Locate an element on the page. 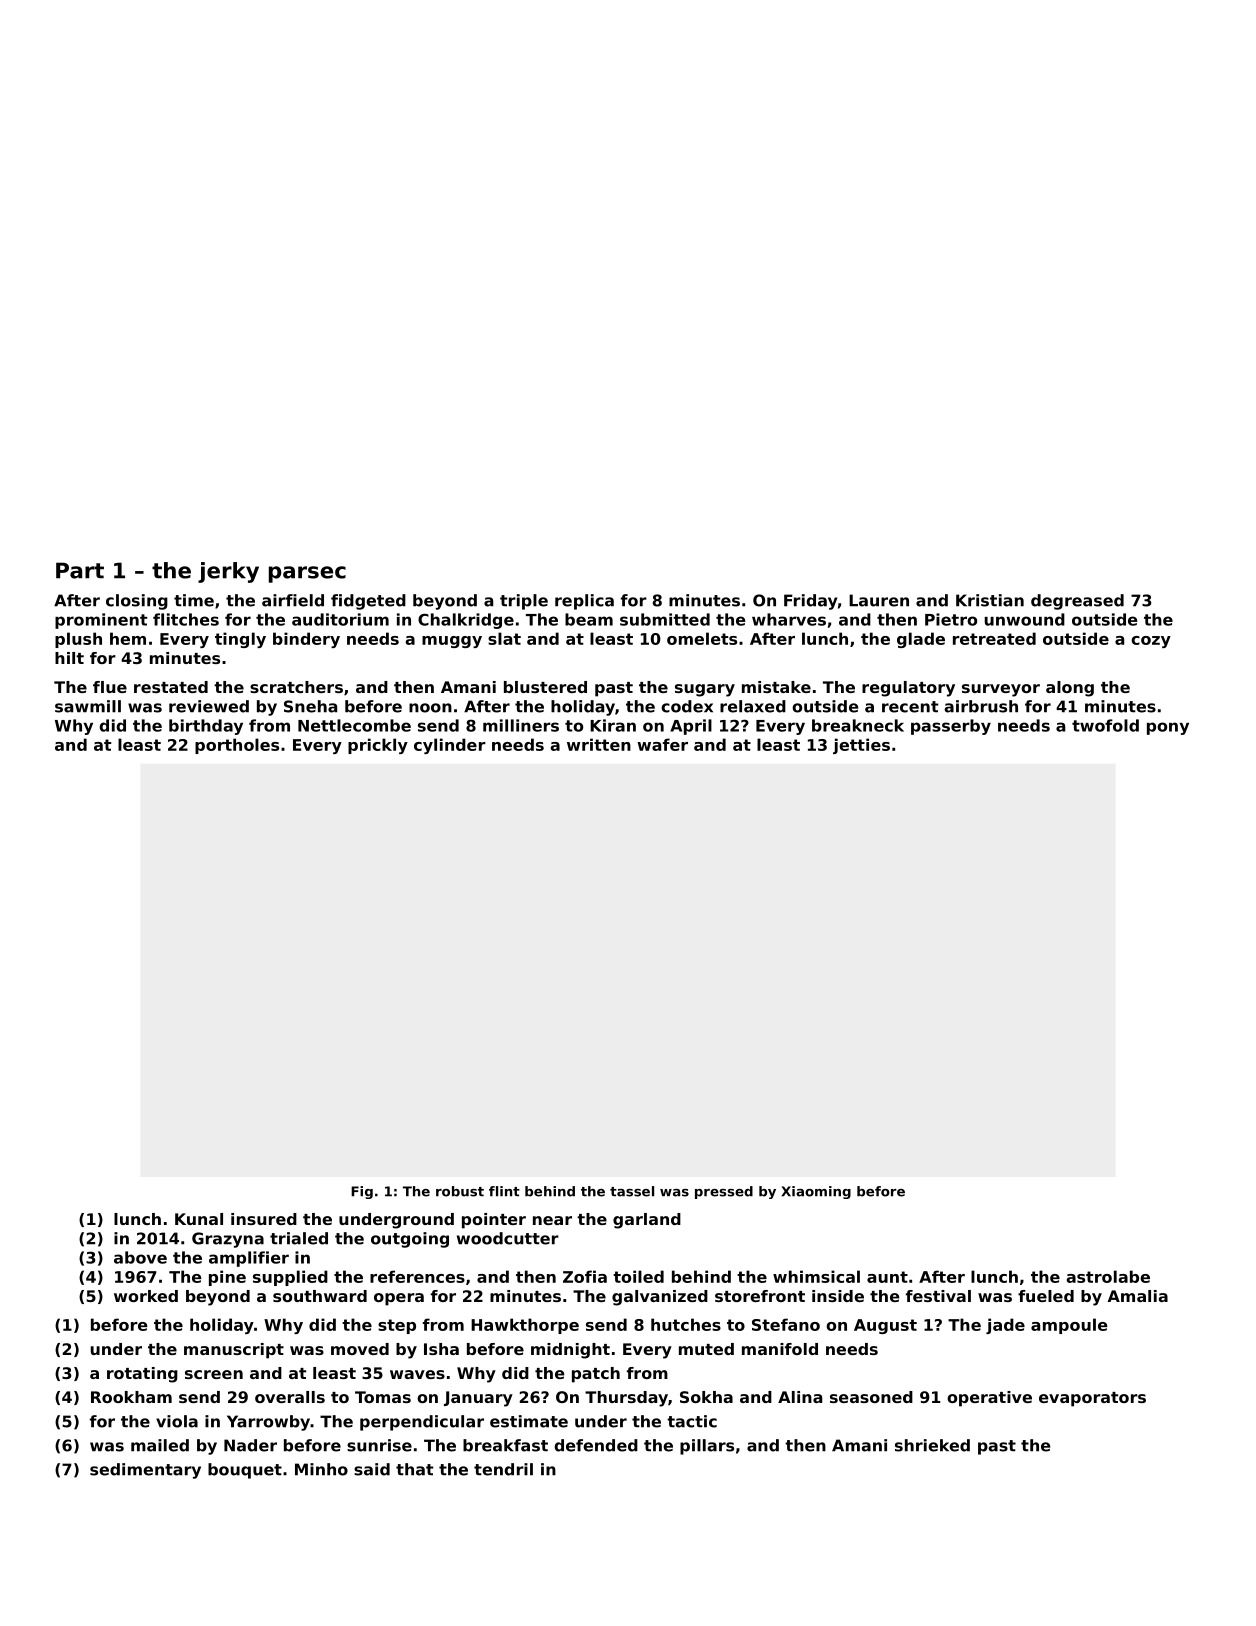  Rookham is located at coordinates (131, 1397).
